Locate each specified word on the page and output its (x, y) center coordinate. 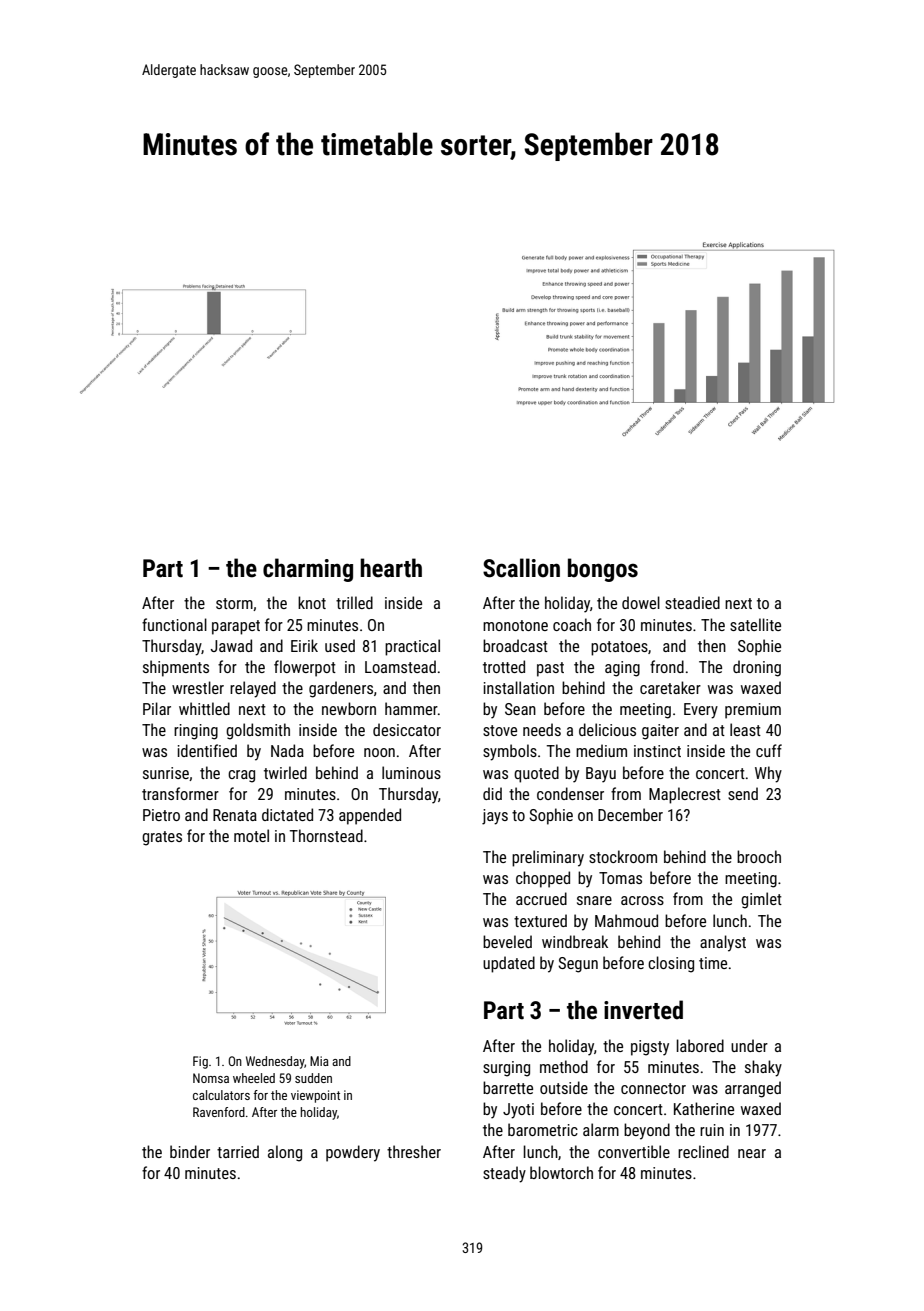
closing (671, 964)
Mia (319, 1061)
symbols (510, 752)
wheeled (254, 1078)
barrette (508, 1087)
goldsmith (258, 731)
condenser (570, 793)
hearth (391, 568)
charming (308, 570)
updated (509, 964)
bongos (603, 570)
